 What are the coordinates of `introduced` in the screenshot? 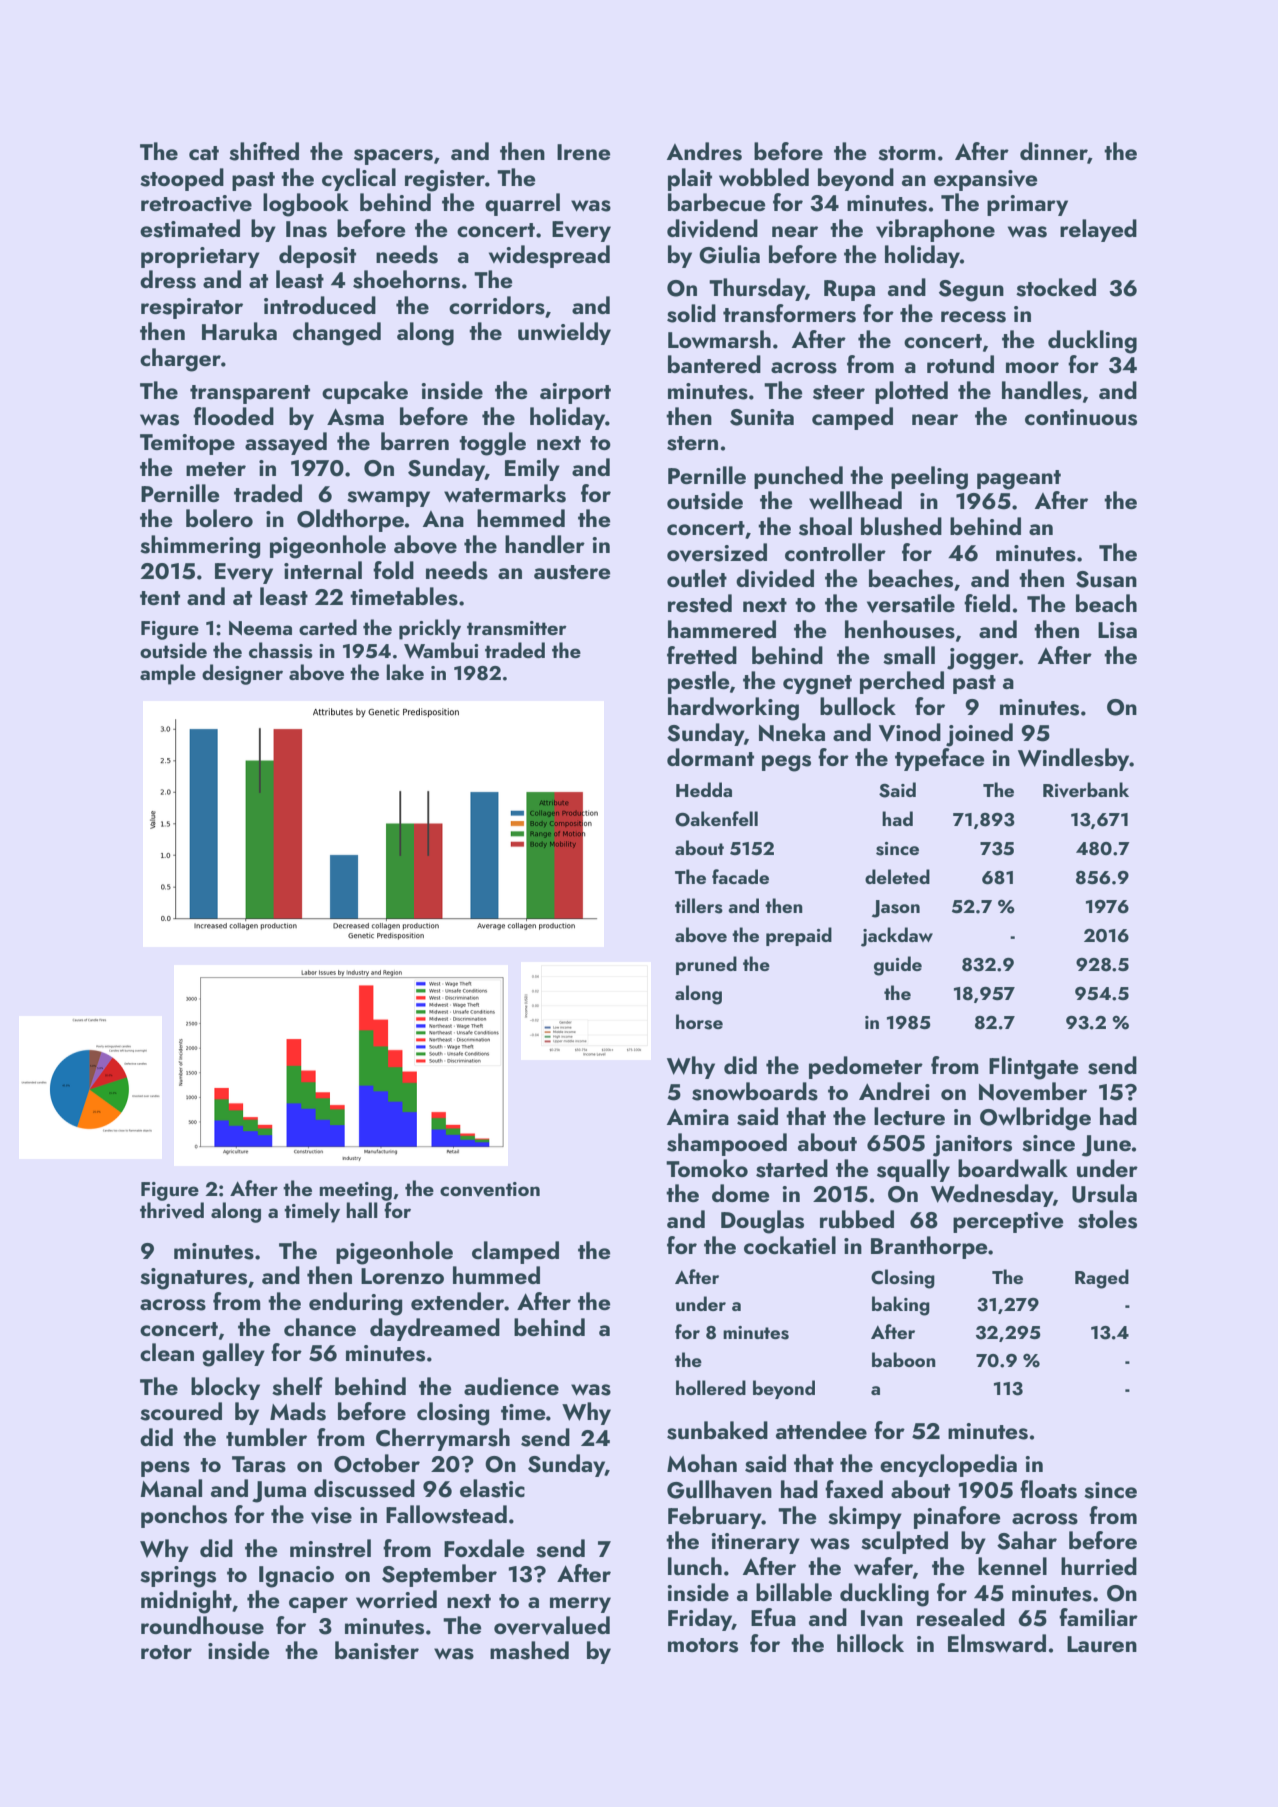 It's located at (320, 305).
